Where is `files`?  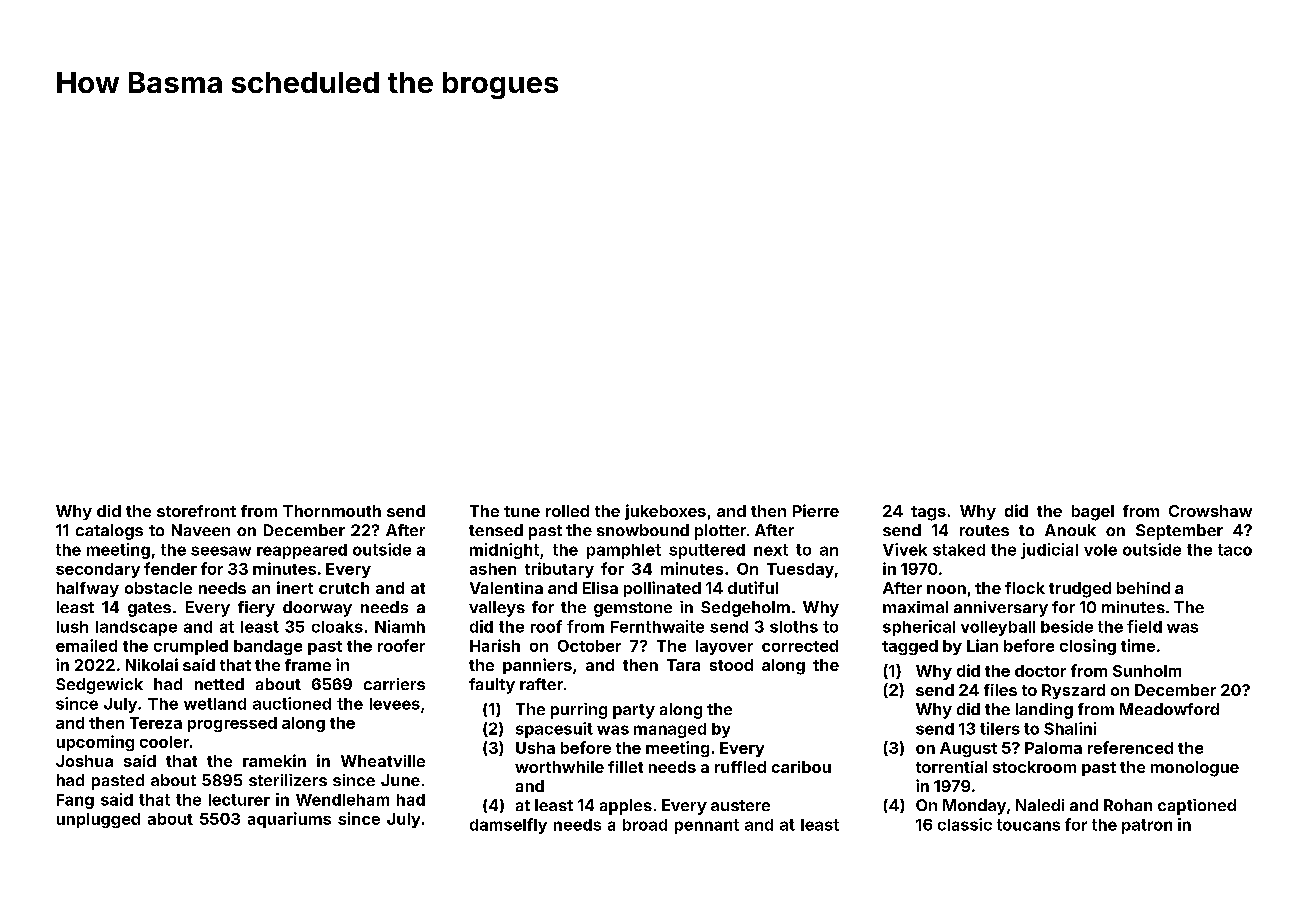 files is located at coordinates (1000, 690).
